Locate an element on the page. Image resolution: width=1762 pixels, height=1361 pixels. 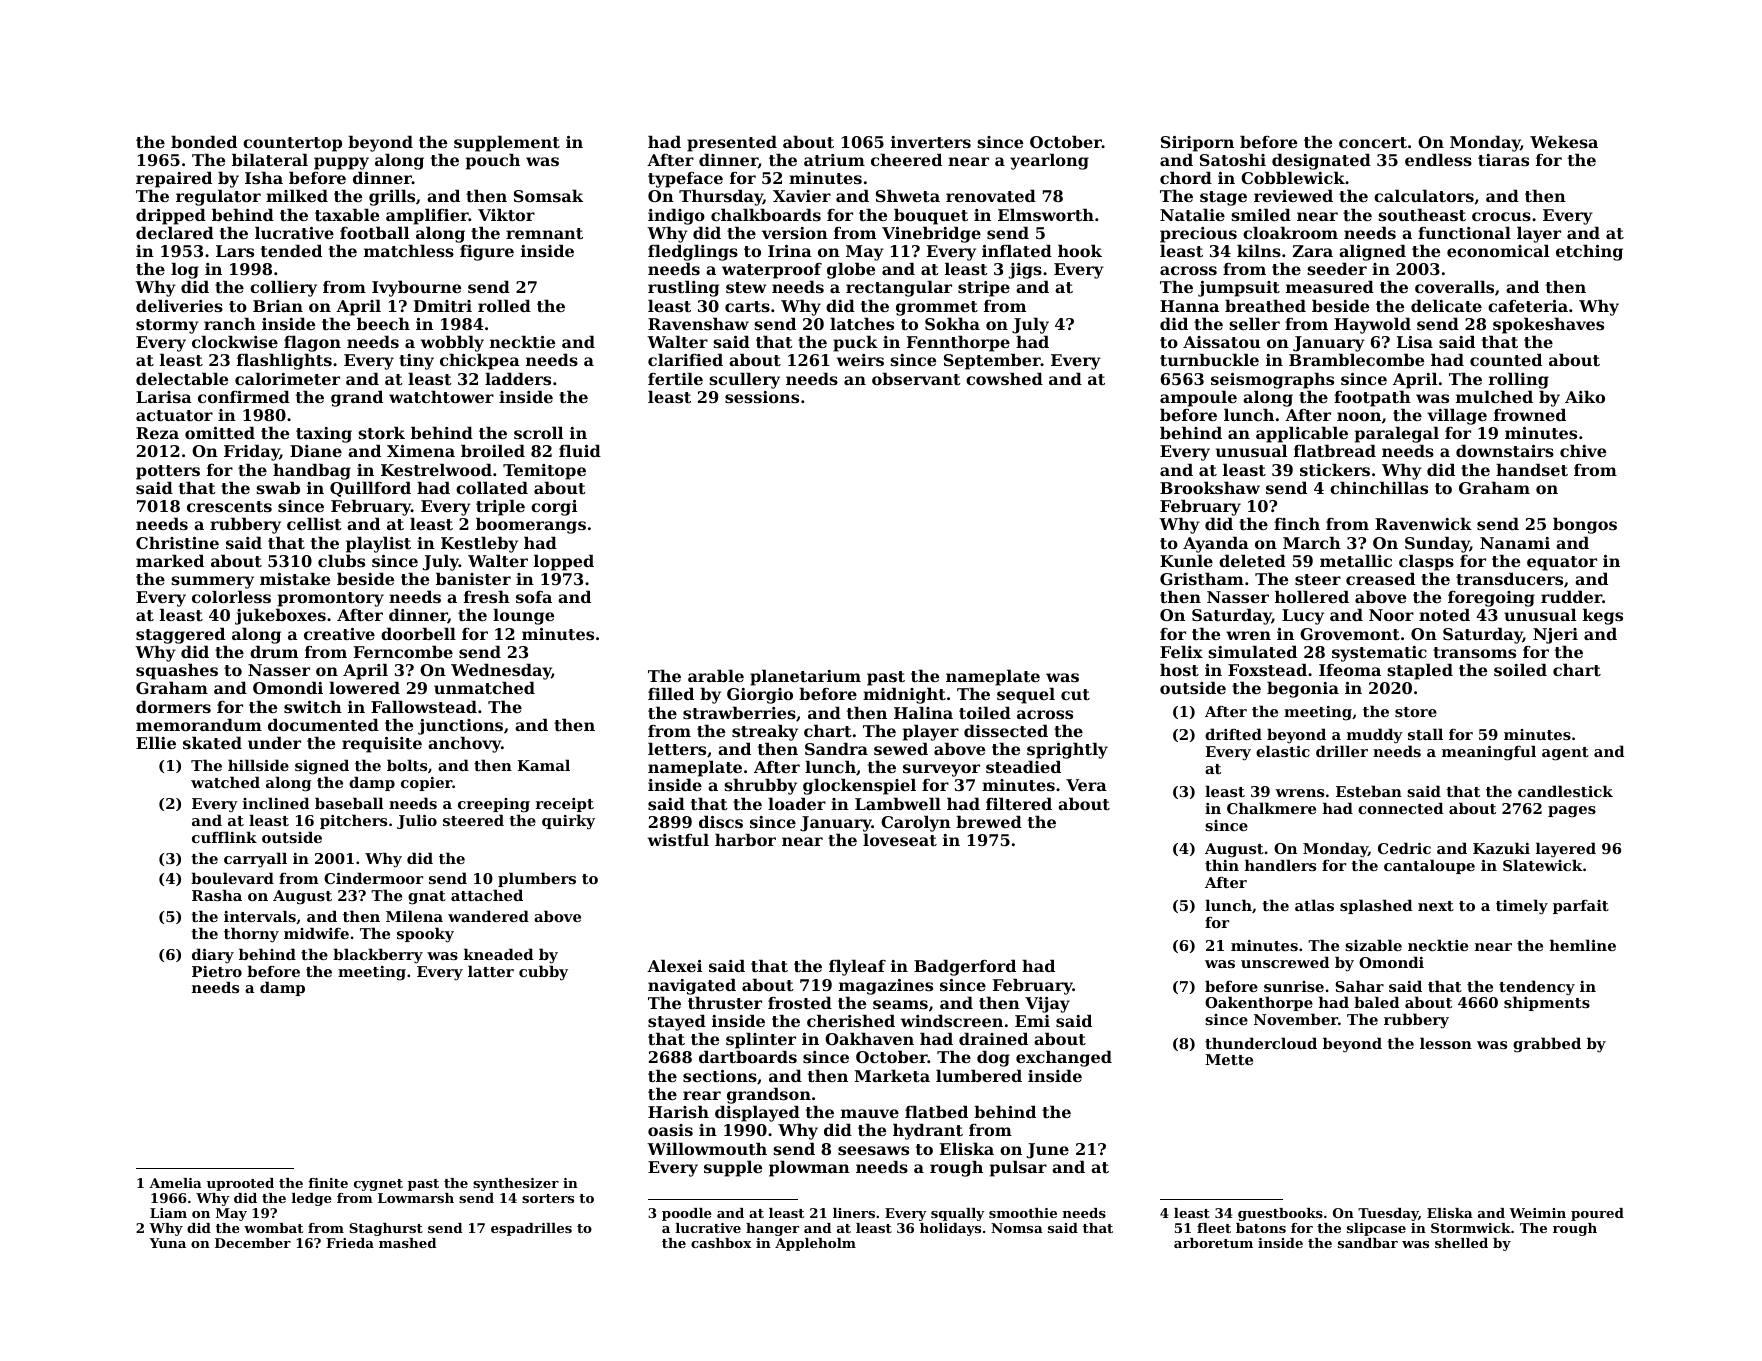
Carolyn is located at coordinates (916, 823).
